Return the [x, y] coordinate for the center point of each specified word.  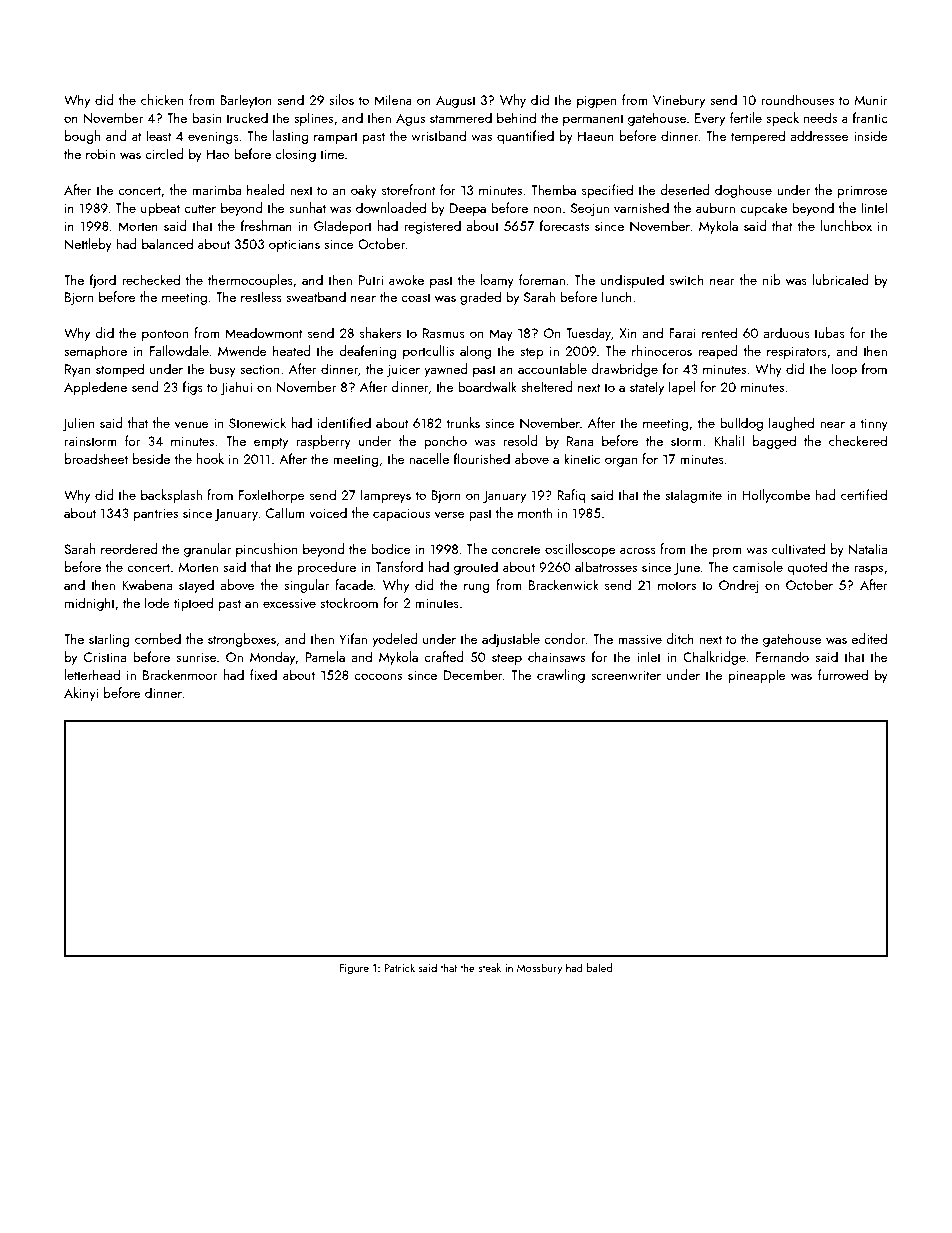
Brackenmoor [180, 674]
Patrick [400, 967]
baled [599, 967]
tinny [874, 424]
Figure [354, 969]
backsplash [171, 496]
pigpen [596, 101]
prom [727, 552]
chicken [162, 99]
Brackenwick [564, 584]
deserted [684, 189]
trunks [463, 422]
